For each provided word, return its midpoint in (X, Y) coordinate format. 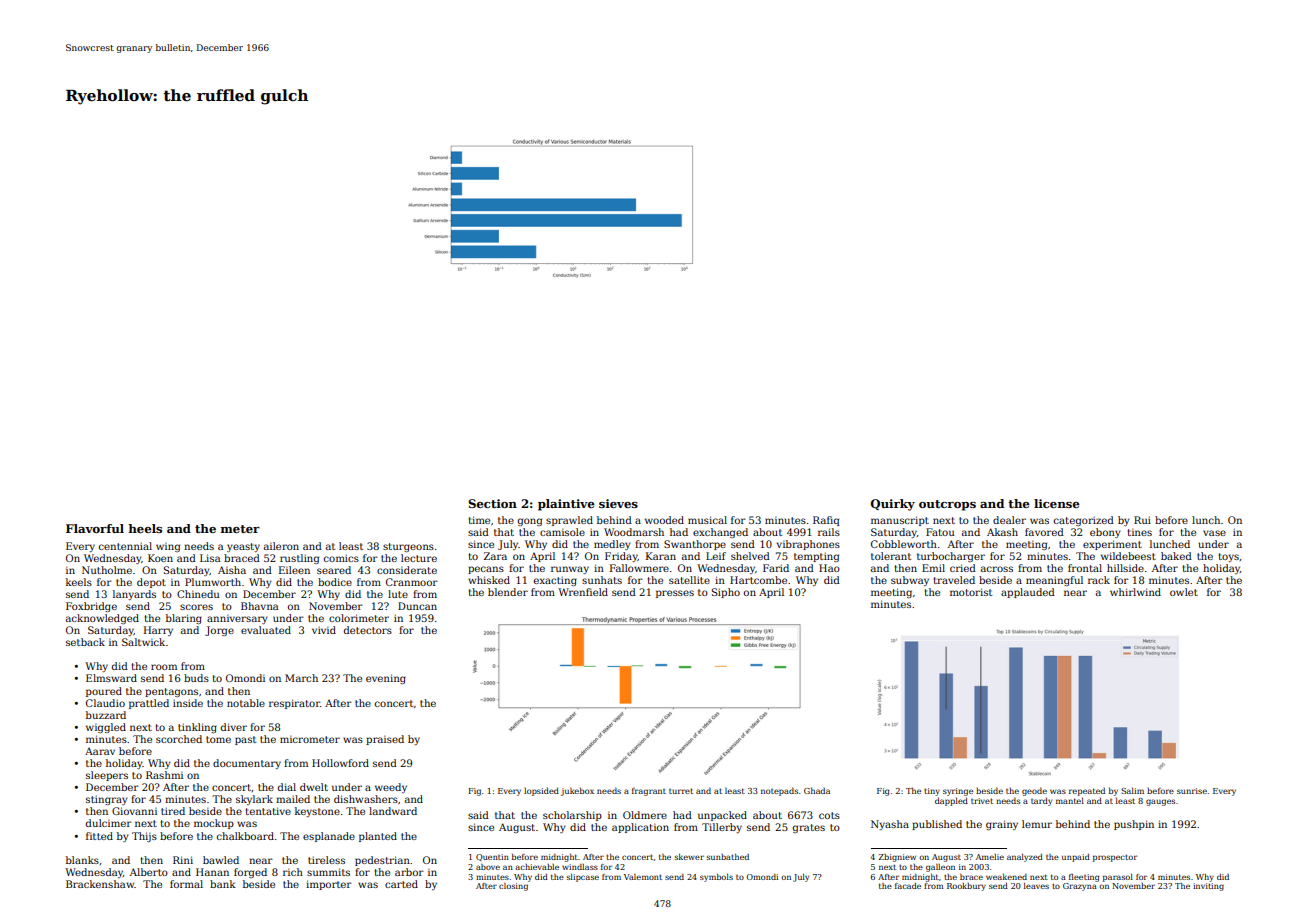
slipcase (583, 878)
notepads (779, 791)
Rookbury (966, 887)
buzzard (106, 715)
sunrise (1192, 791)
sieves (618, 503)
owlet (1184, 592)
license (1056, 503)
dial (287, 787)
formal (186, 884)
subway (910, 581)
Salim (1132, 790)
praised (385, 740)
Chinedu (198, 594)
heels (145, 528)
